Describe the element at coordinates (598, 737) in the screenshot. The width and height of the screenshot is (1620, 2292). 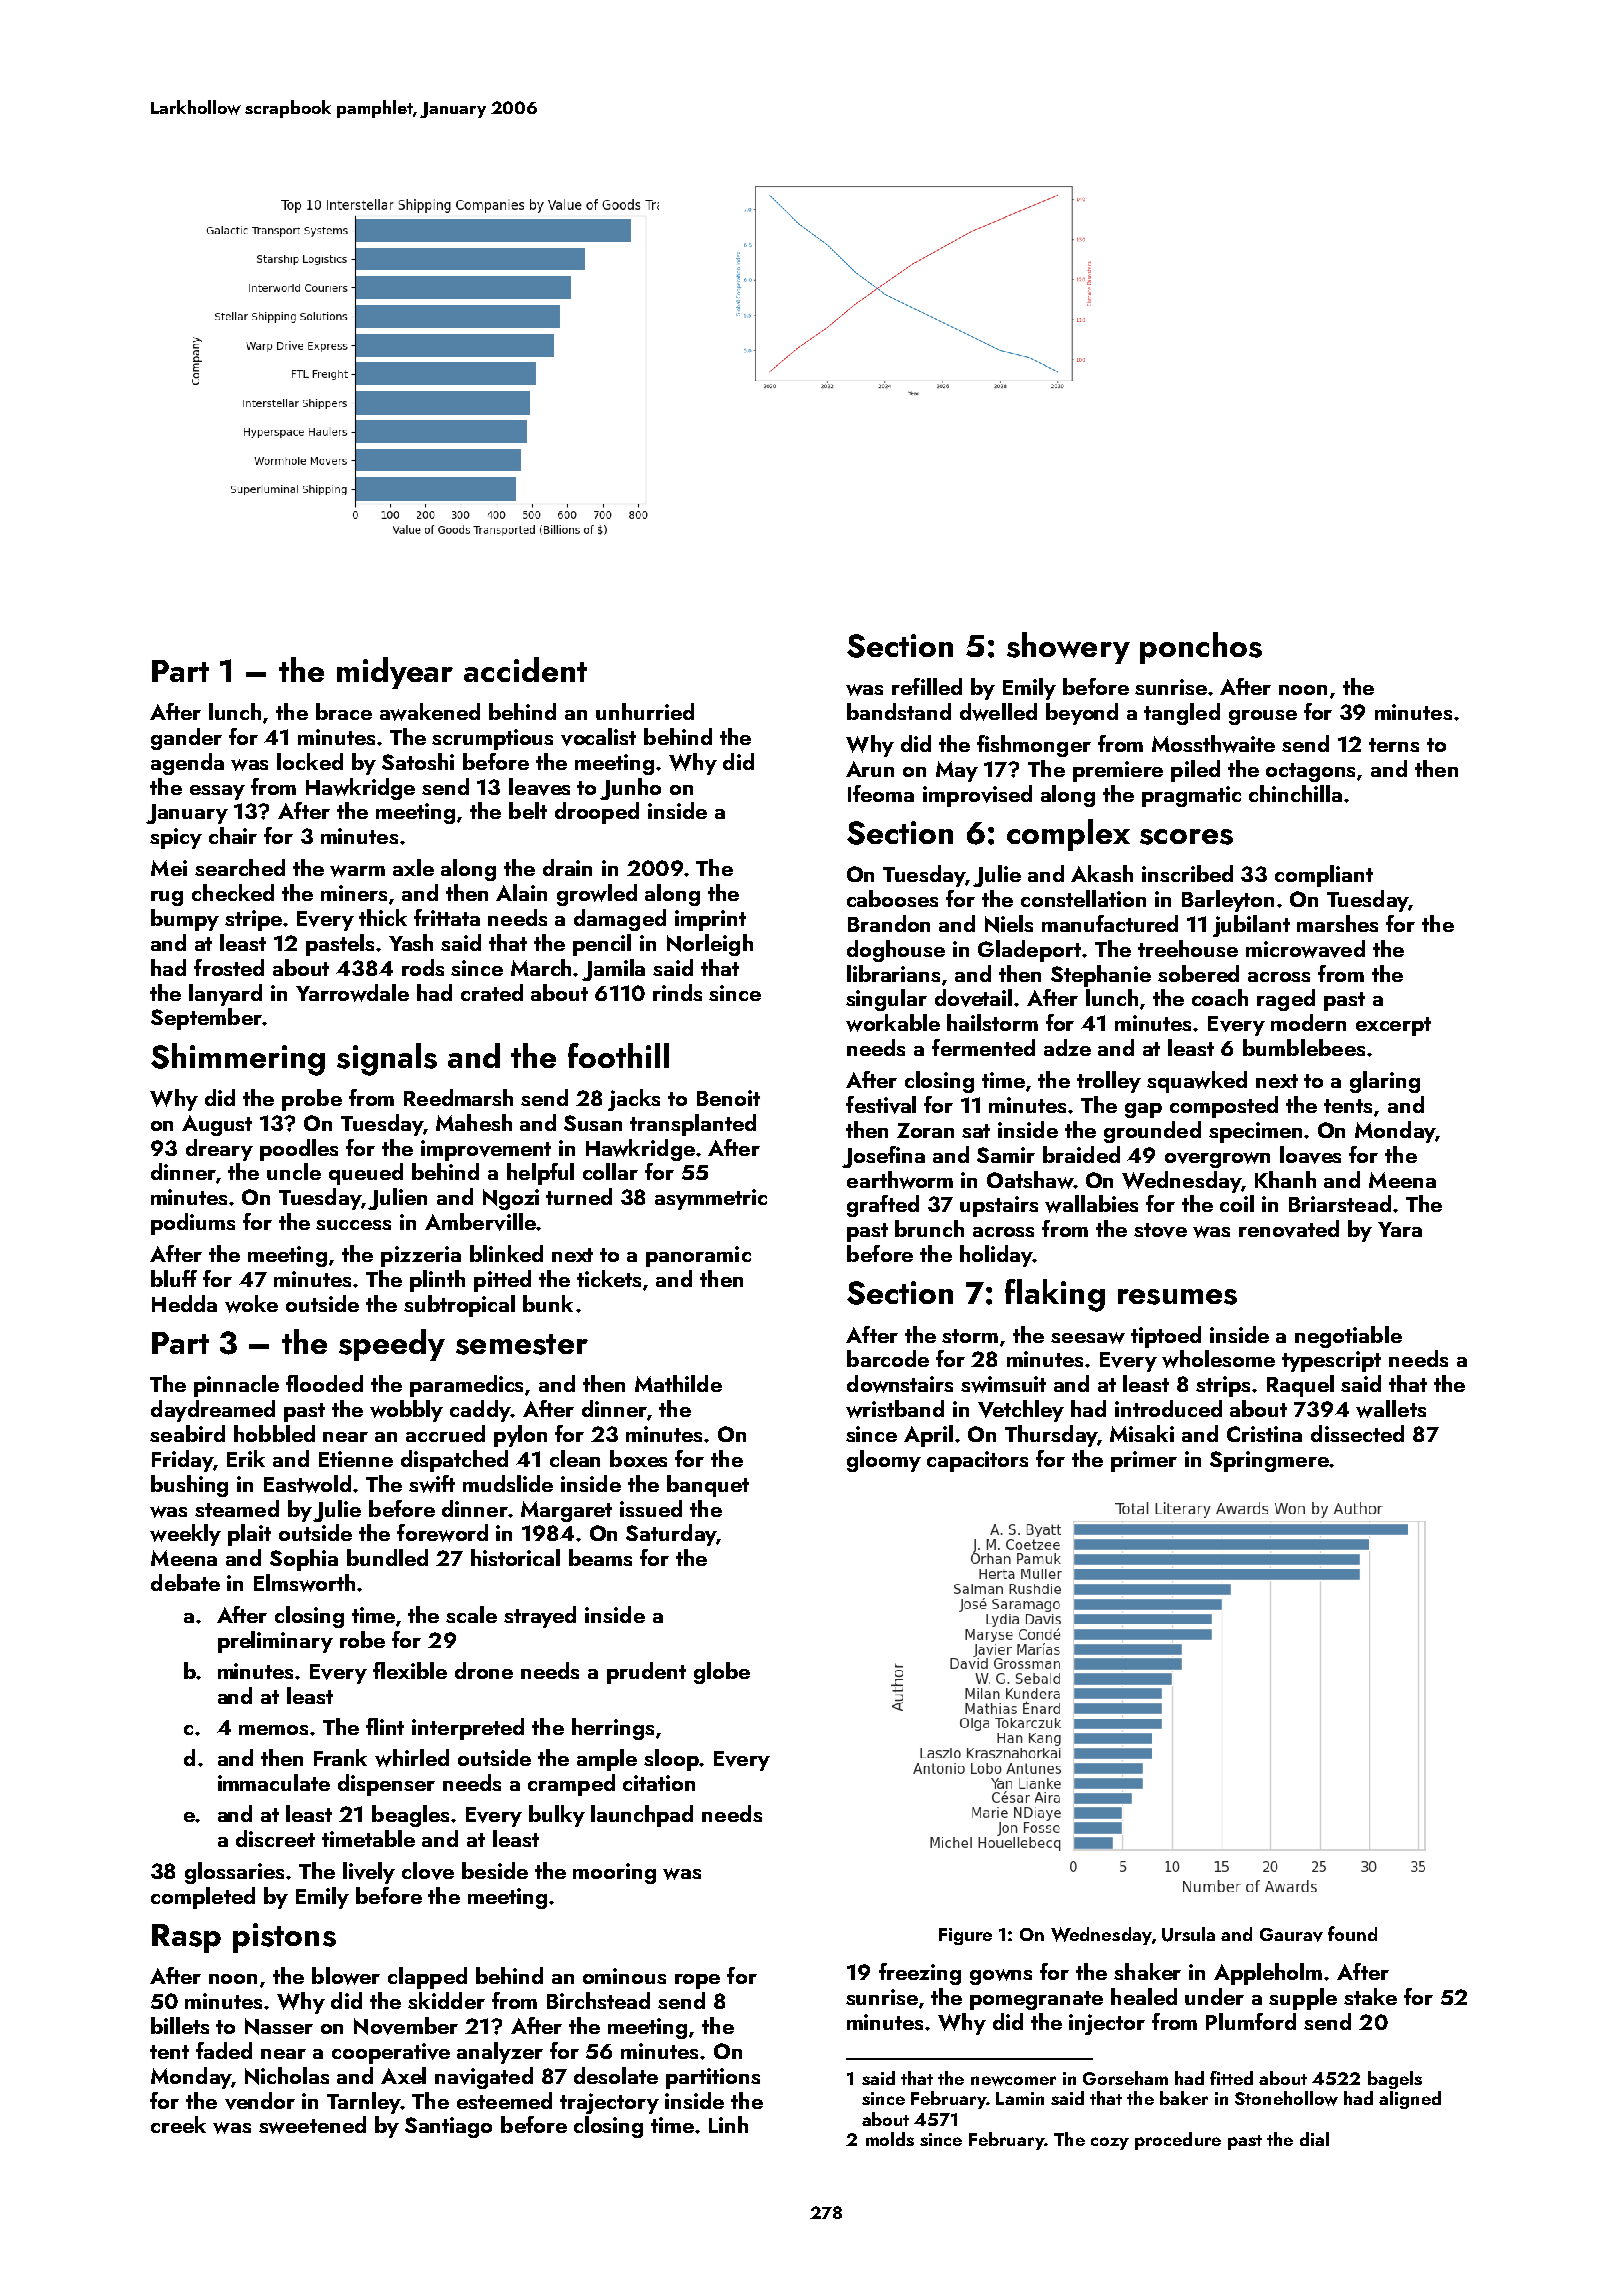
I see `vocalist` at that location.
